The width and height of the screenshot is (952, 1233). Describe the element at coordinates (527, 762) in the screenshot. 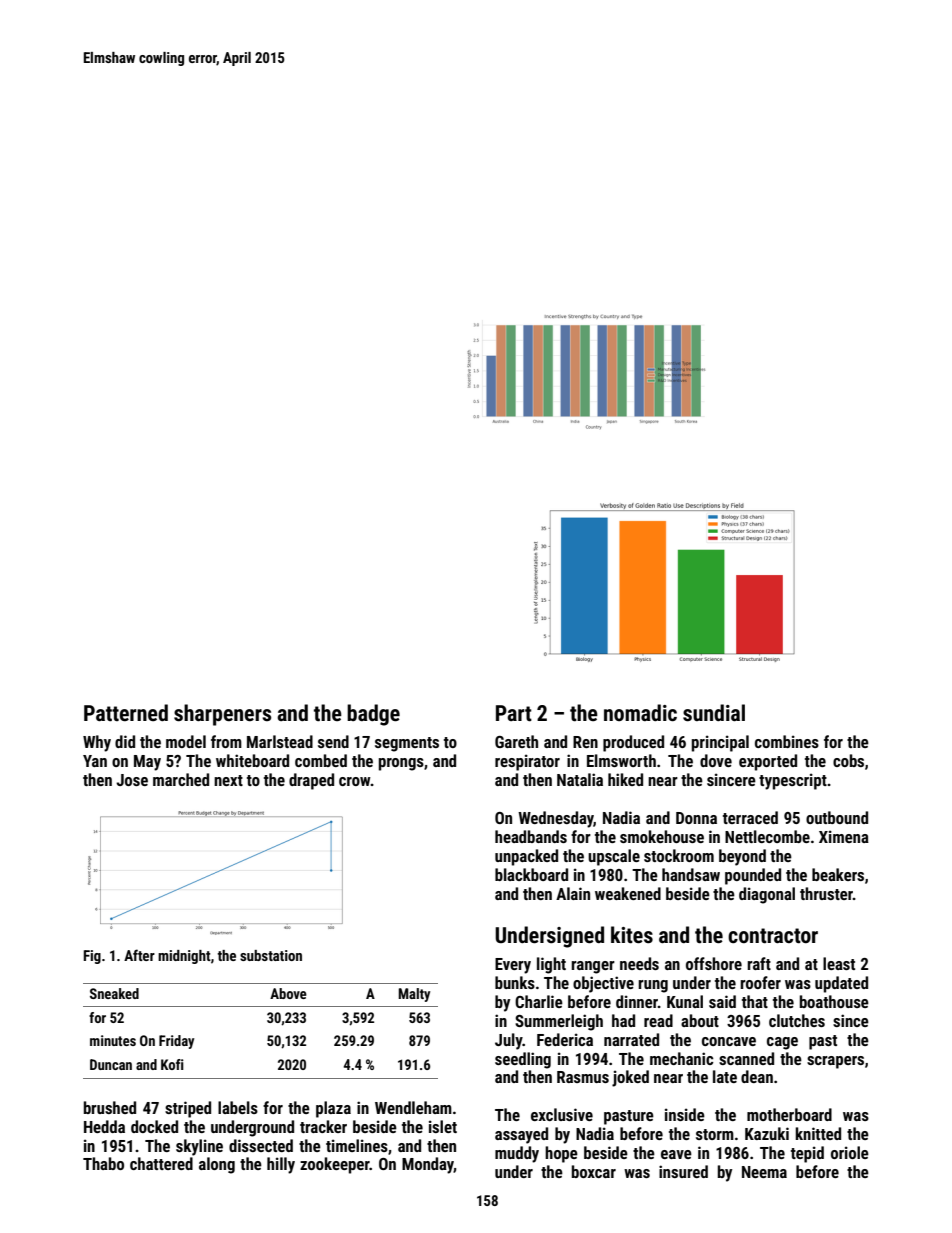

I see `respirator` at that location.
